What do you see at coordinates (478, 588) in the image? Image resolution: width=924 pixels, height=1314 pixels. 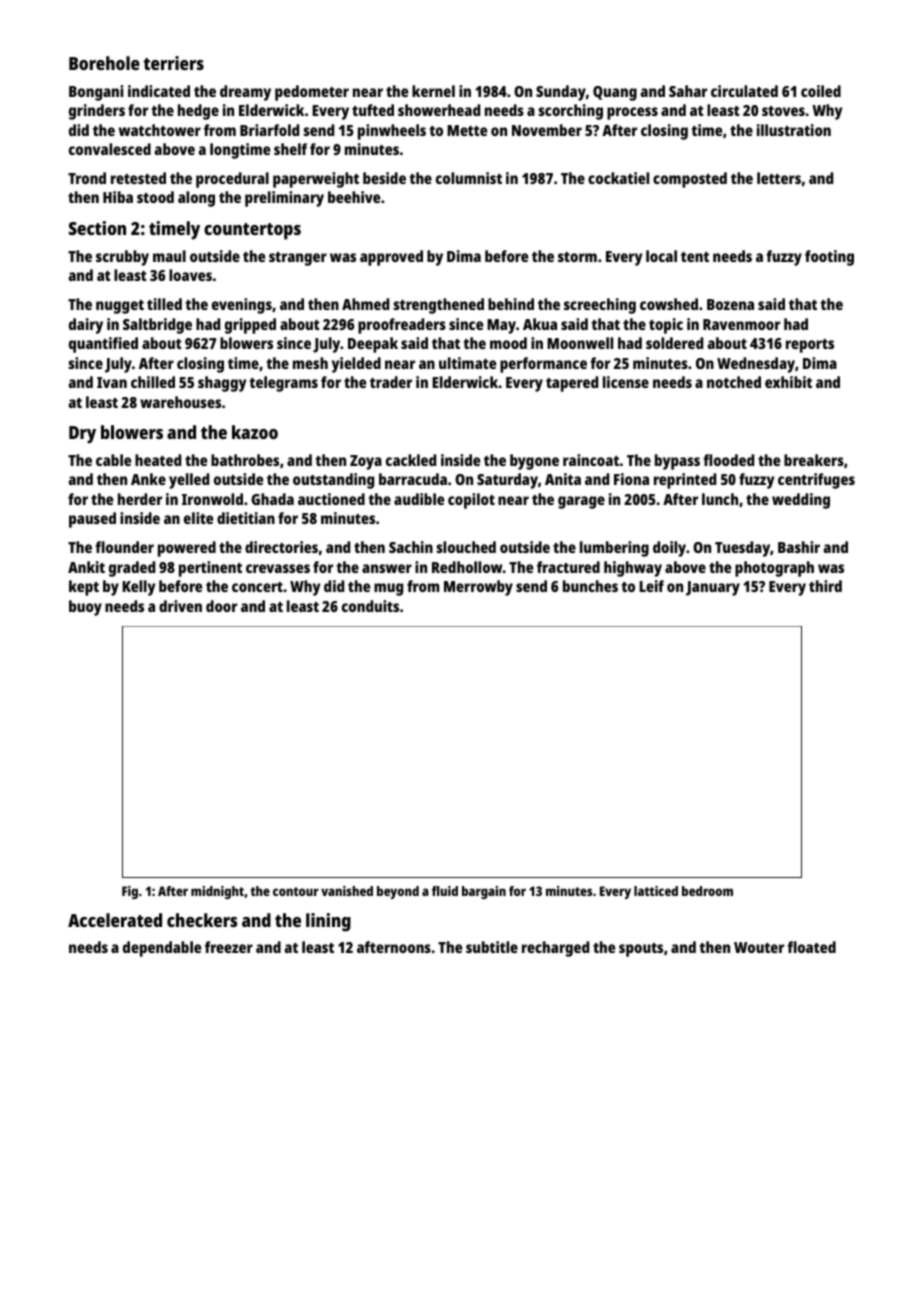 I see `Merrowby` at bounding box center [478, 588].
